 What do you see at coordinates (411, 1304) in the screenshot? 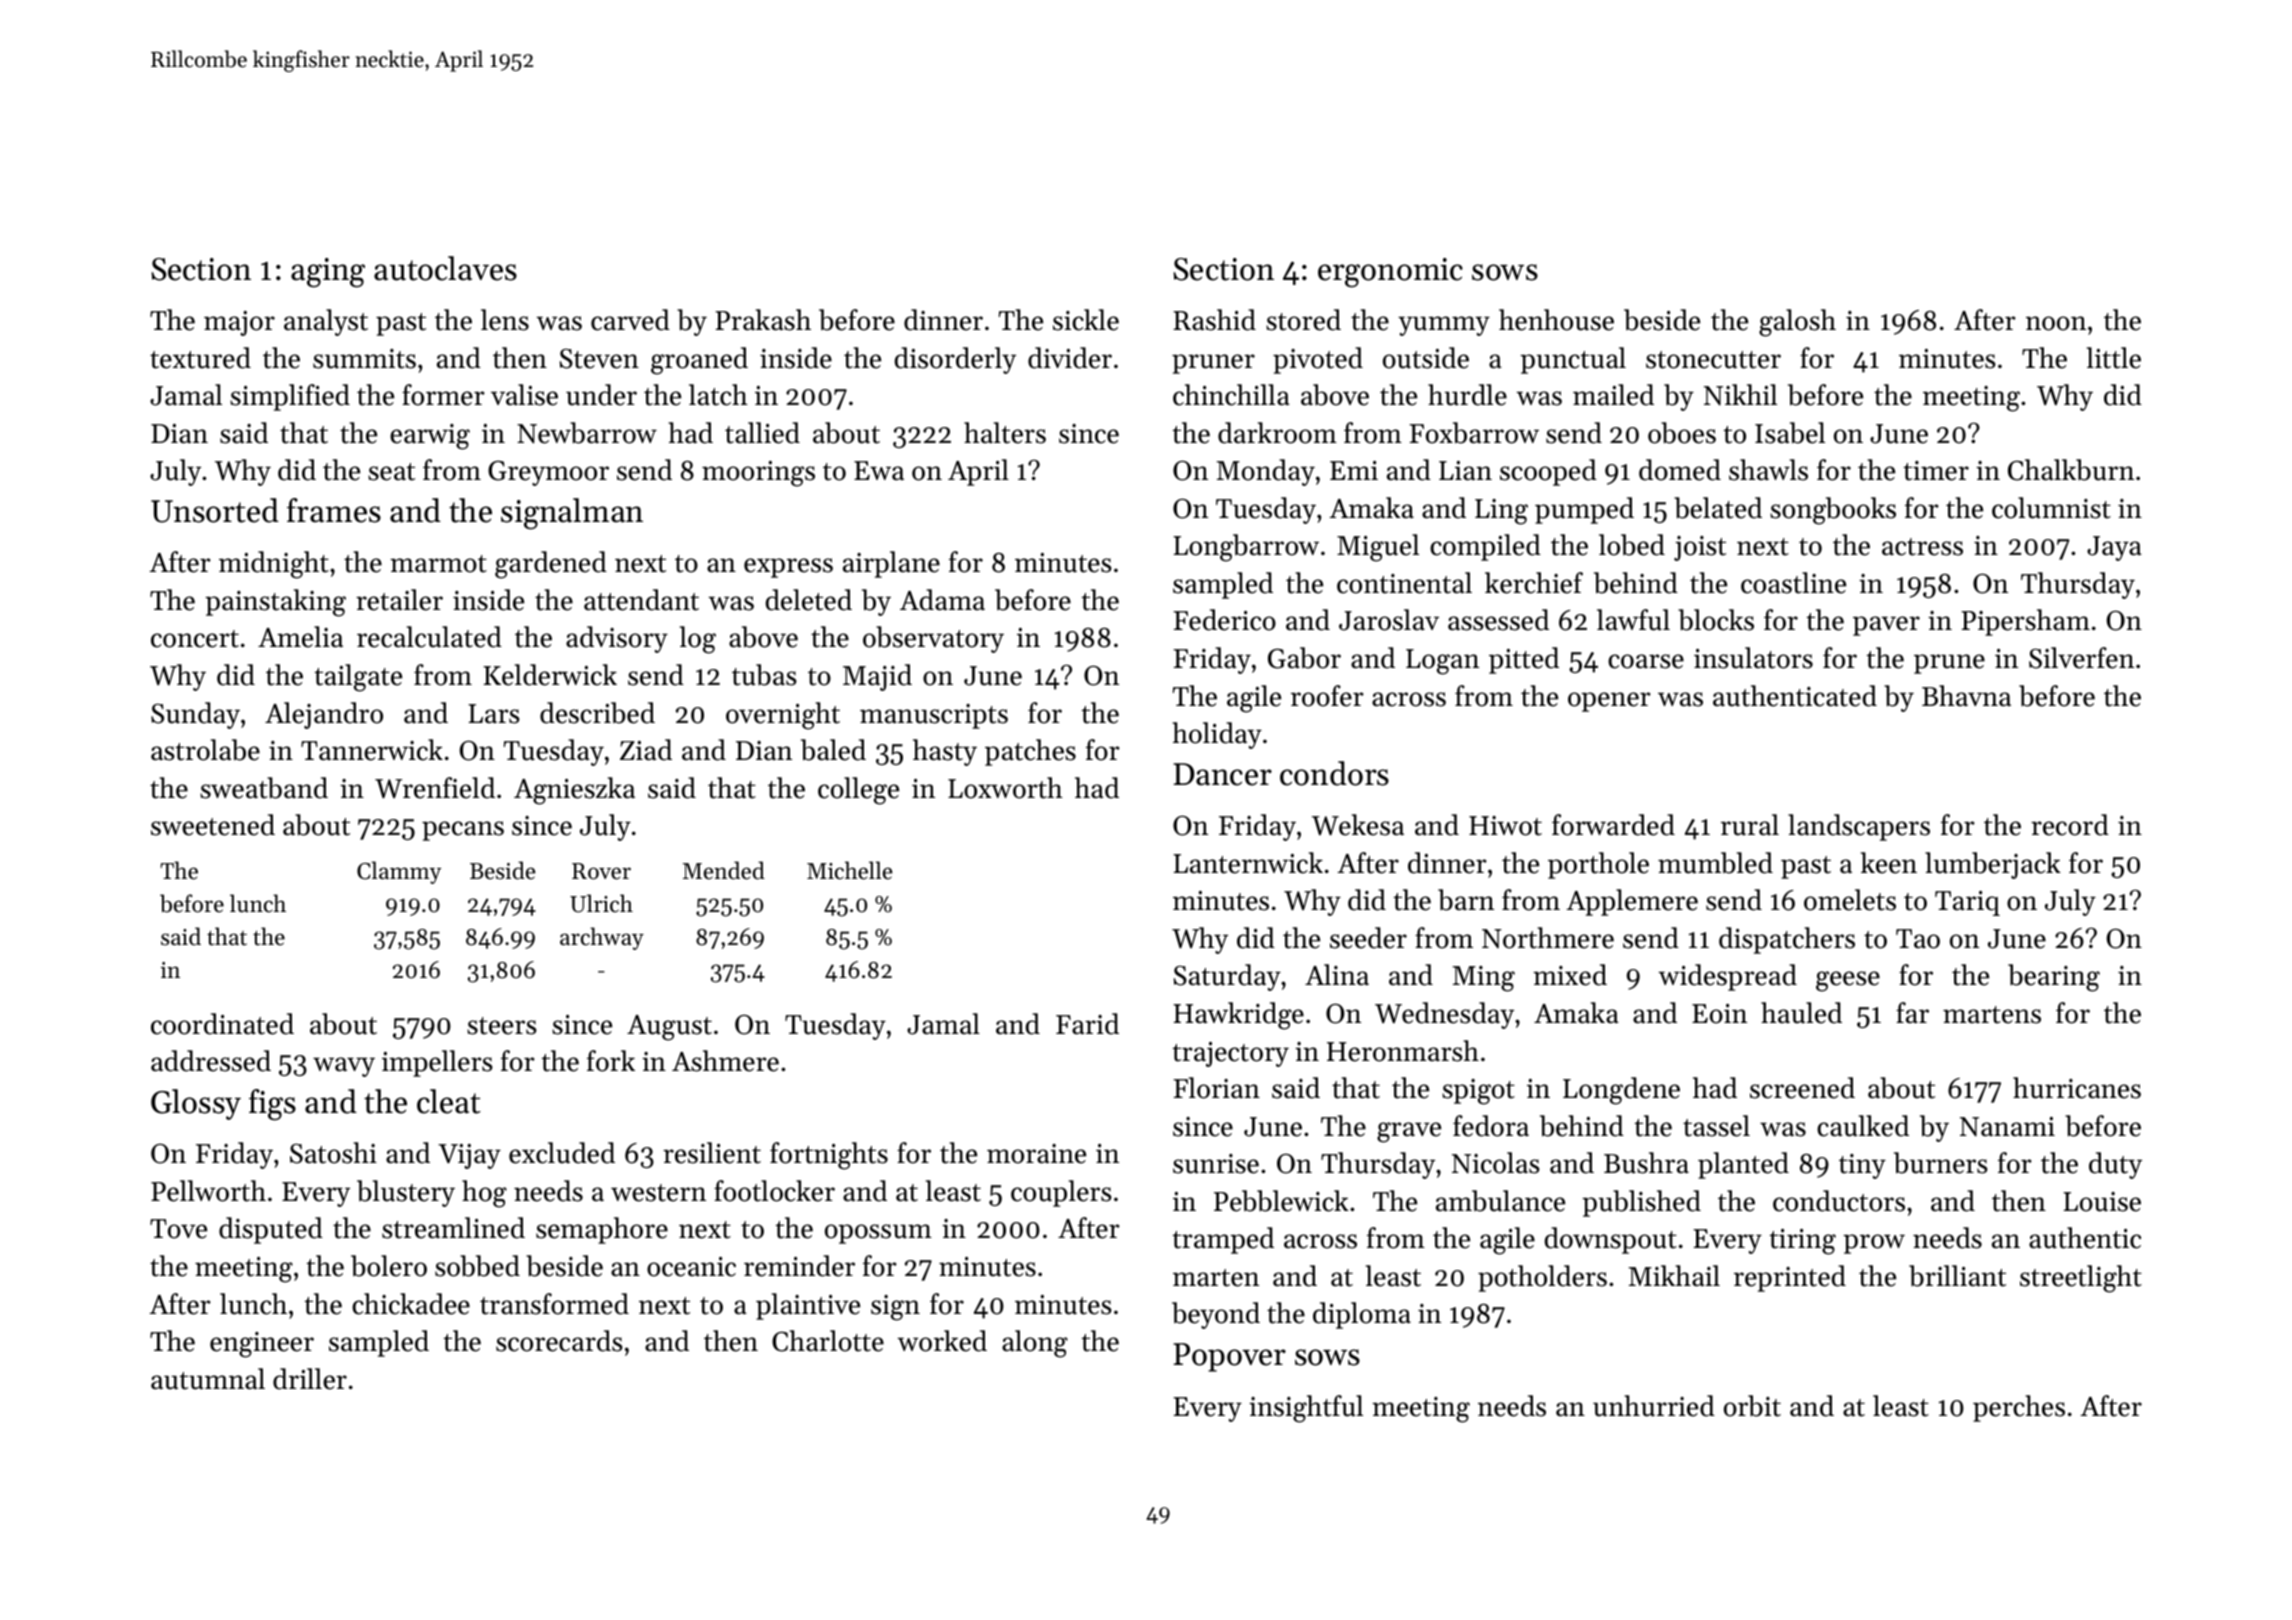
I see `chickadee` at bounding box center [411, 1304].
